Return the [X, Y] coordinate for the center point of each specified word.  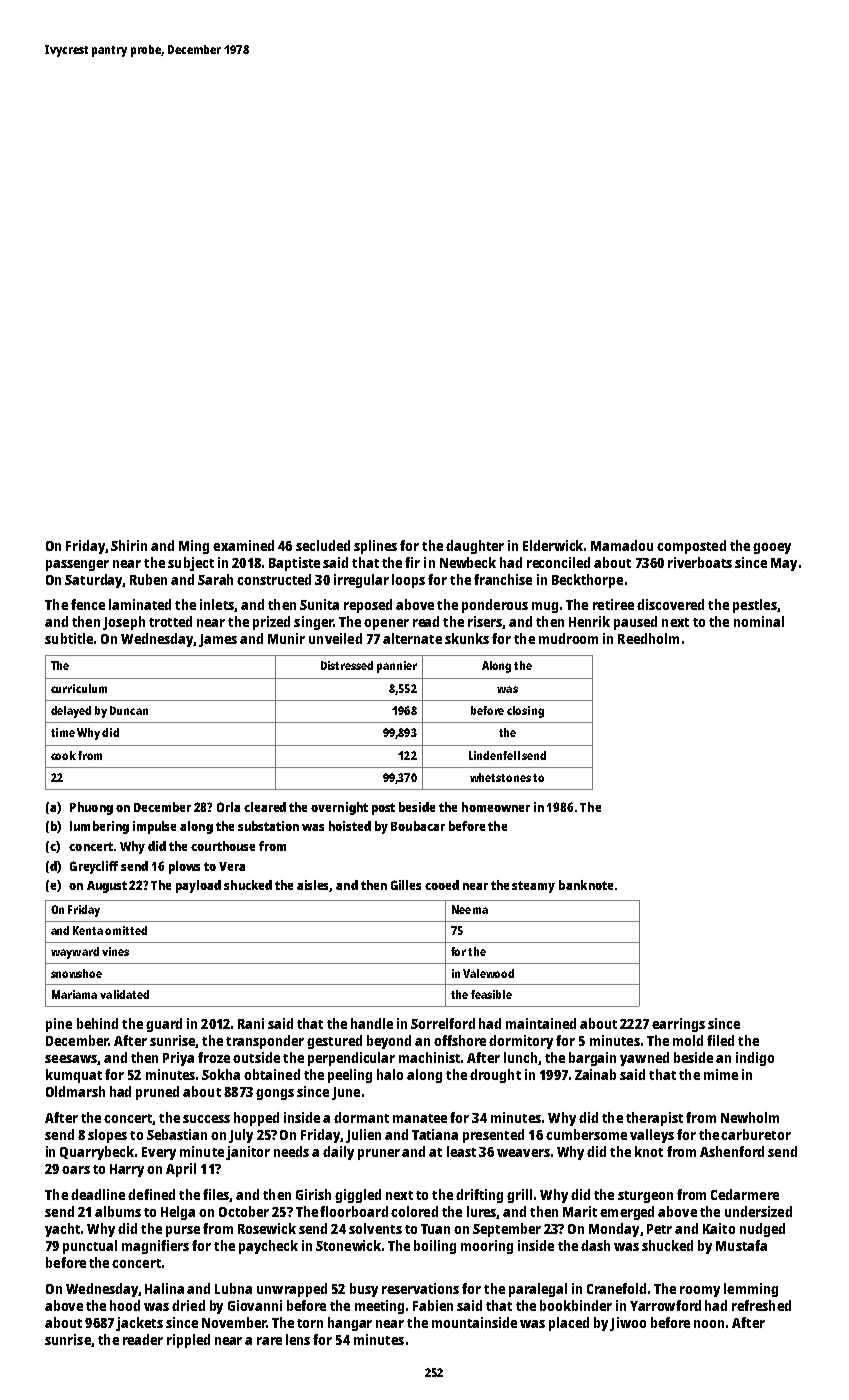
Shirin [129, 545]
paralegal [538, 1290]
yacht [62, 1230]
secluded [323, 545]
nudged [762, 1230]
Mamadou [622, 545]
